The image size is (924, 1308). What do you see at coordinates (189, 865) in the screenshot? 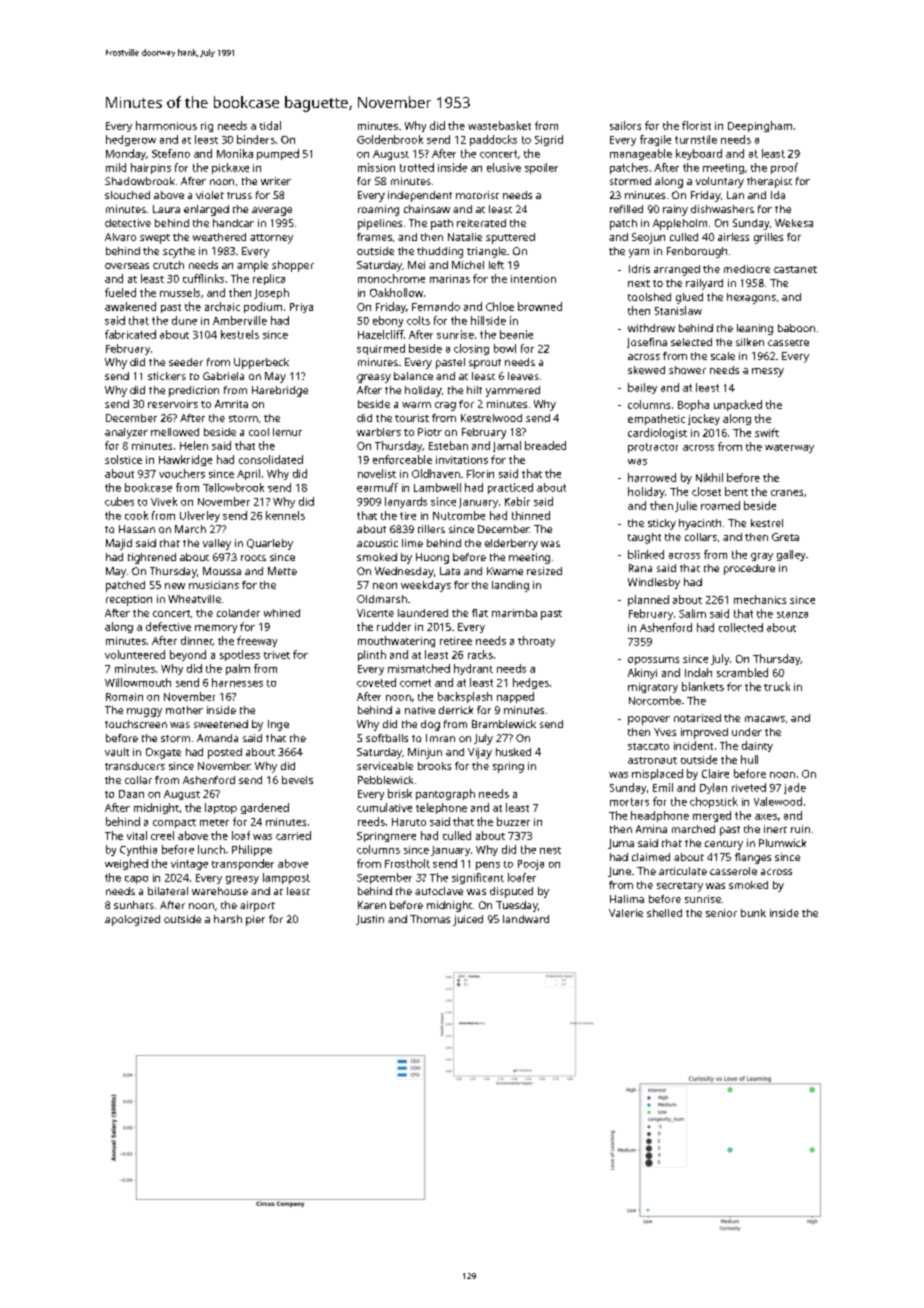
I see `vintage` at bounding box center [189, 865].
